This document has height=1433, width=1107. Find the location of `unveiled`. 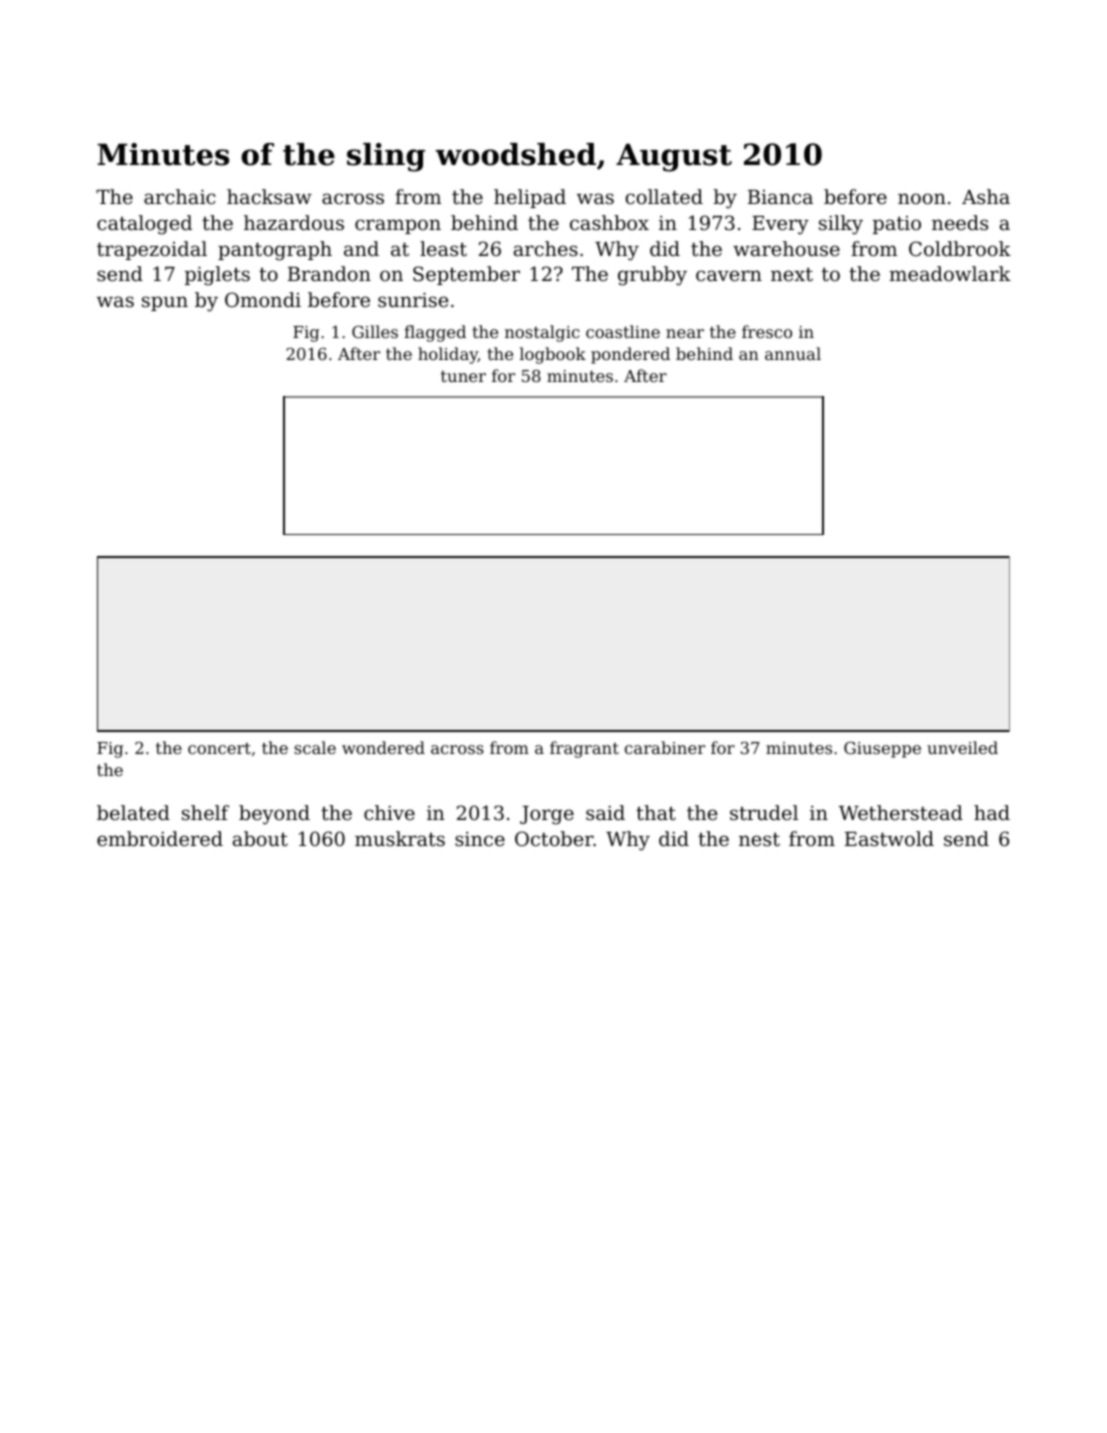

unveiled is located at coordinates (962, 747).
